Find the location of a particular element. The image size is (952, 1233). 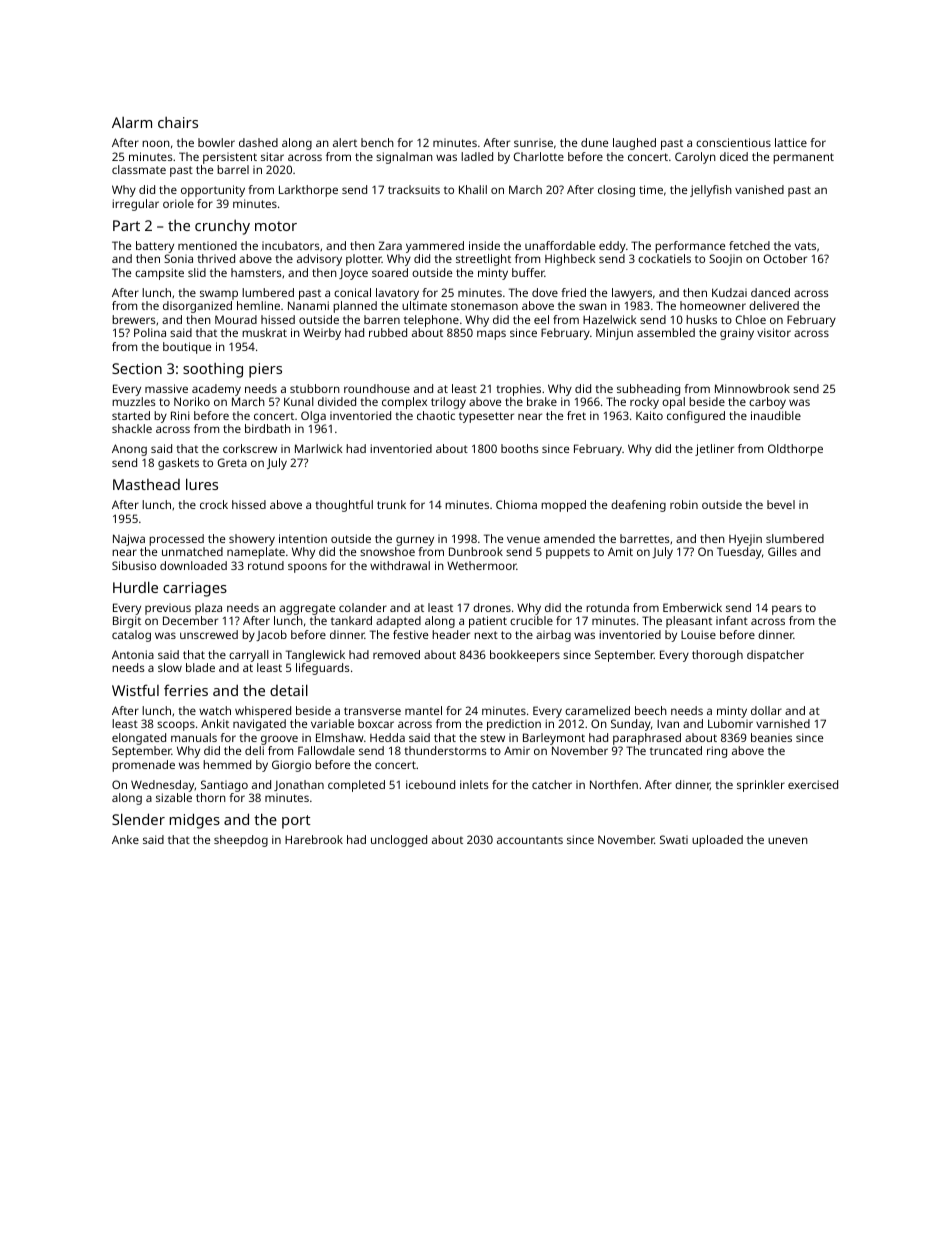

motor is located at coordinates (276, 226).
